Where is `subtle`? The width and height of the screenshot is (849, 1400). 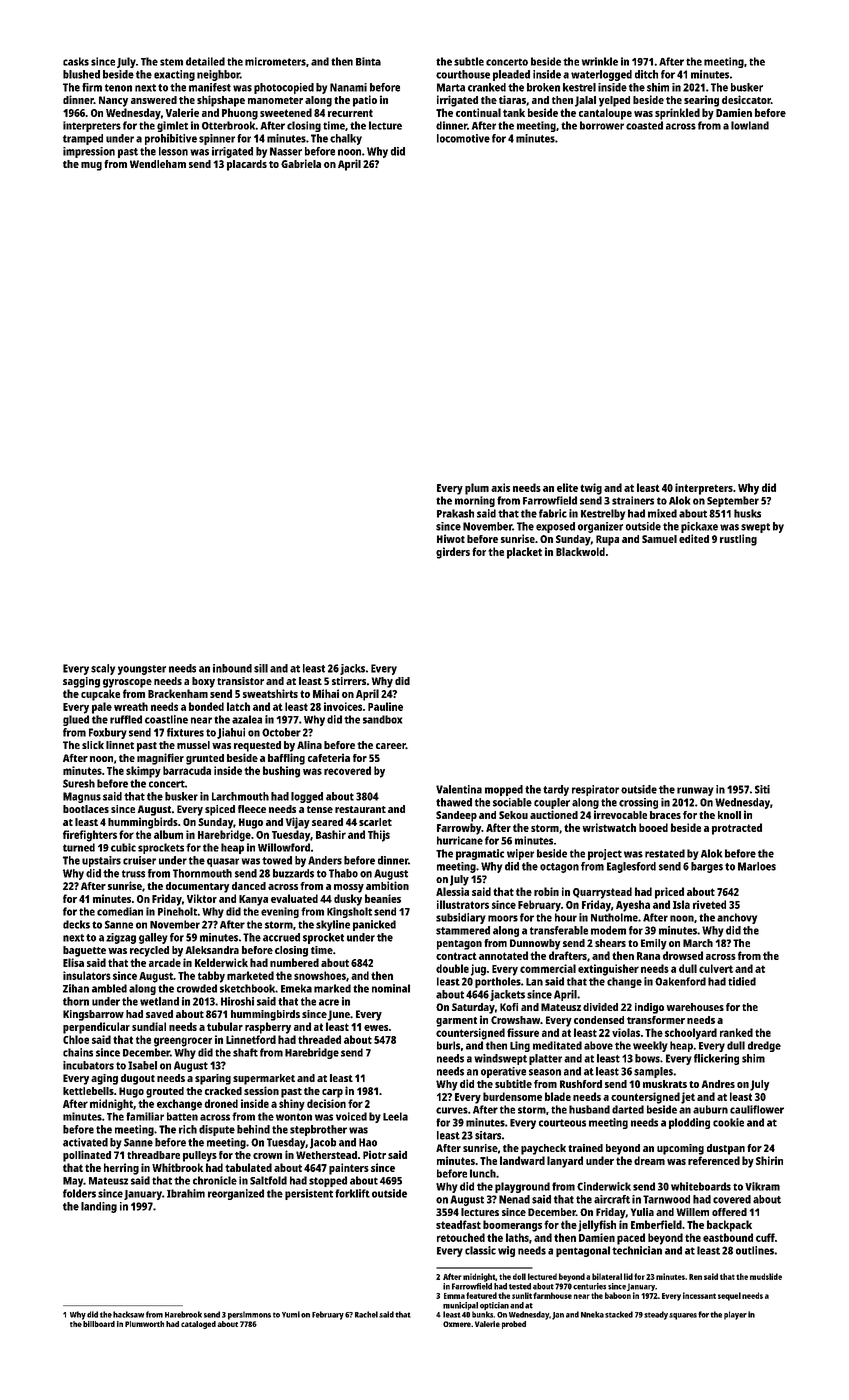 subtle is located at coordinates (469, 61).
